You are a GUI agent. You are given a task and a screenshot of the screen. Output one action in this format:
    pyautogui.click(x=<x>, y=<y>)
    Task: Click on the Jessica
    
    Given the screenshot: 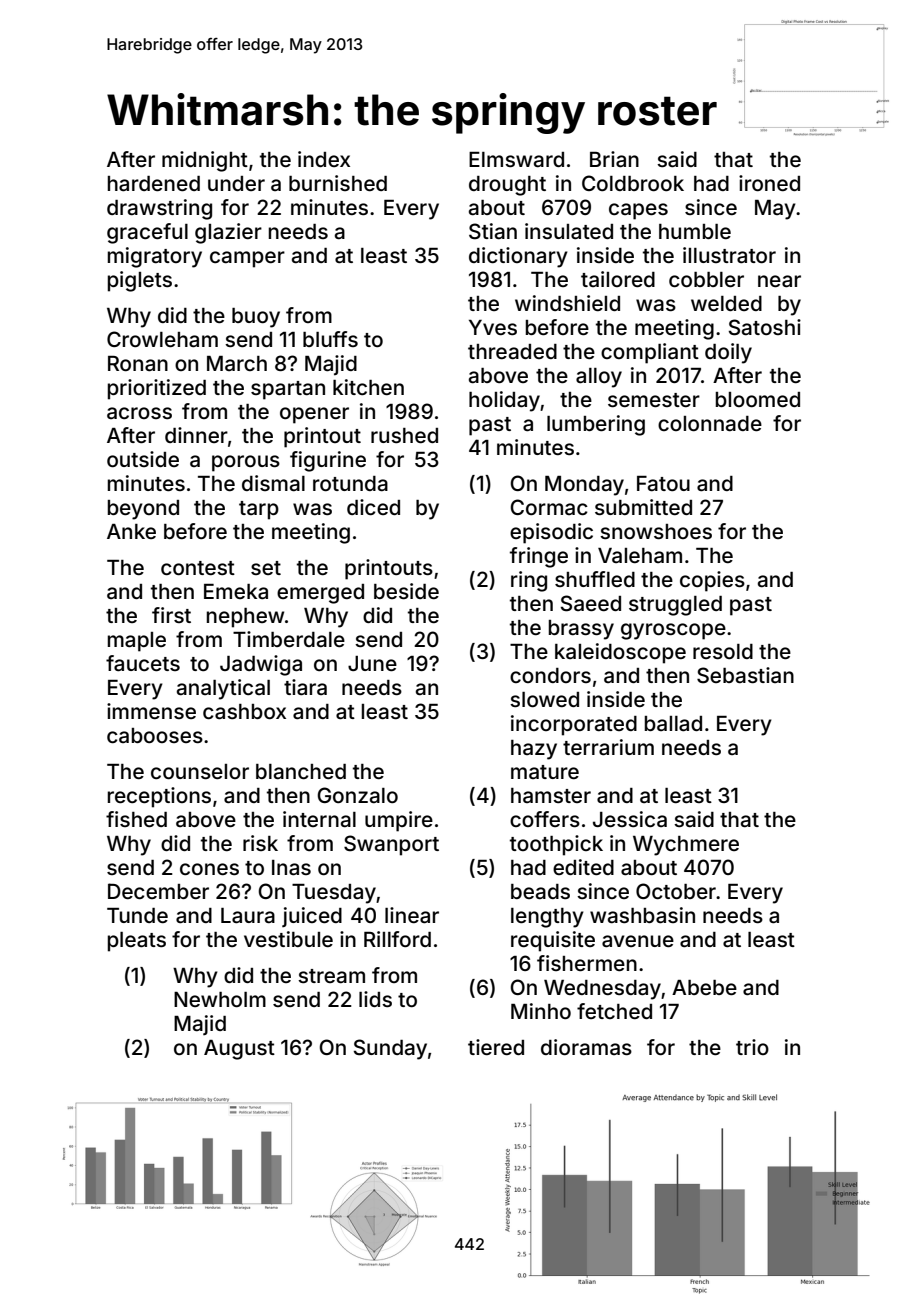 What is the action you would take?
    pyautogui.click(x=630, y=819)
